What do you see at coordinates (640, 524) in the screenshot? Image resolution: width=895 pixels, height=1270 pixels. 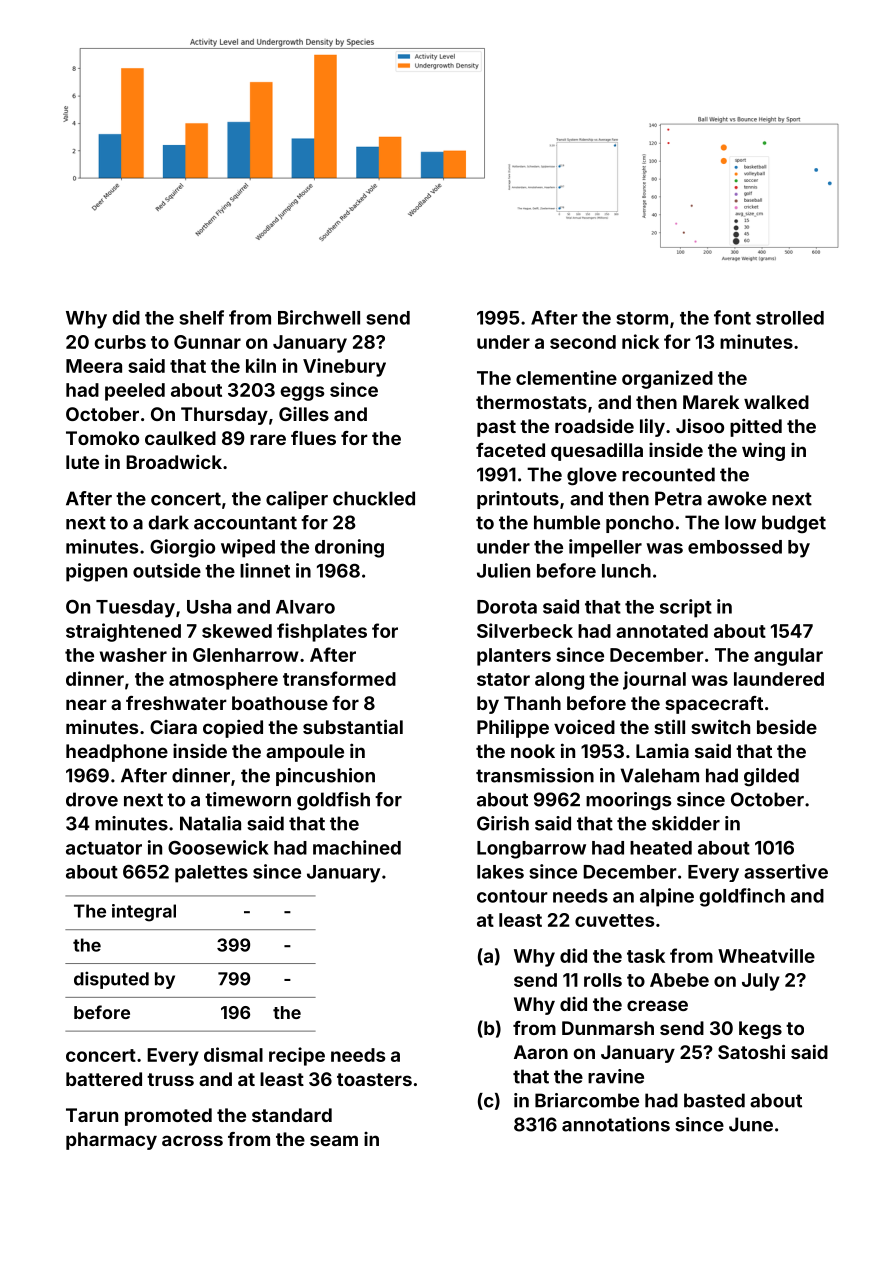 I see `poncho` at bounding box center [640, 524].
